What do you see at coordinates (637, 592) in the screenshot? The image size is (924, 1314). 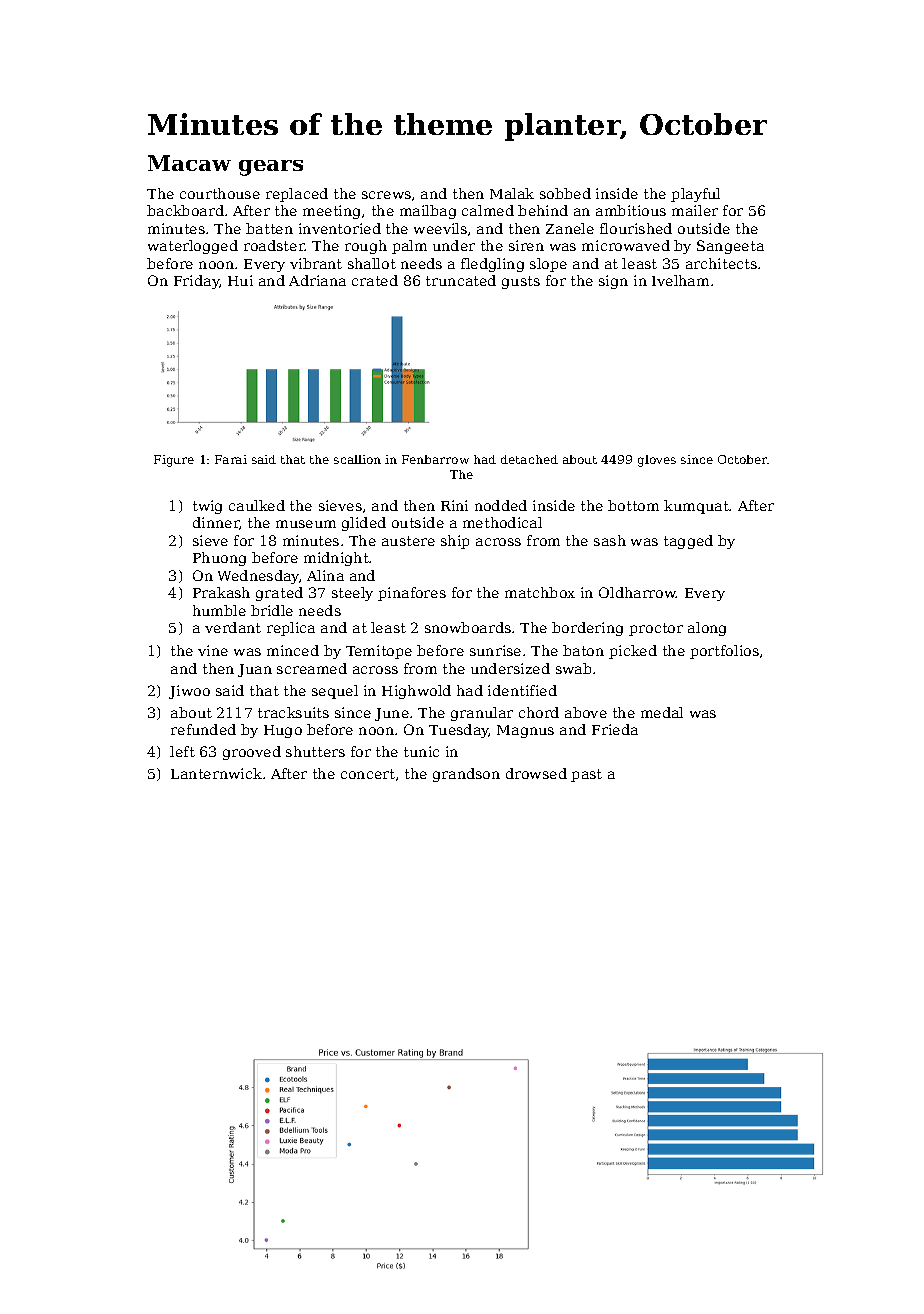 I see `Oldharrow` at bounding box center [637, 592].
